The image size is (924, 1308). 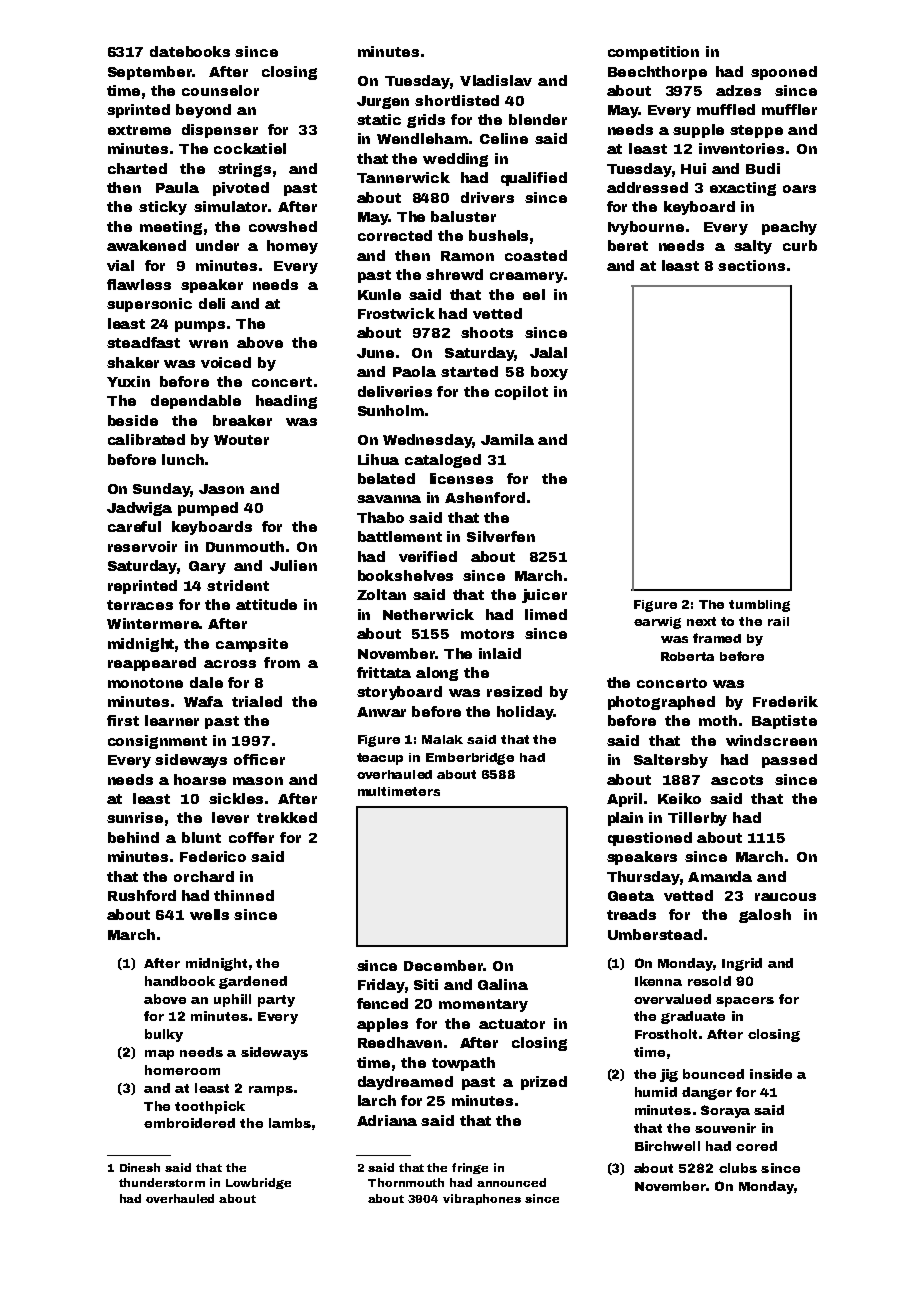 What do you see at coordinates (784, 73) in the page?
I see `spooned` at bounding box center [784, 73].
